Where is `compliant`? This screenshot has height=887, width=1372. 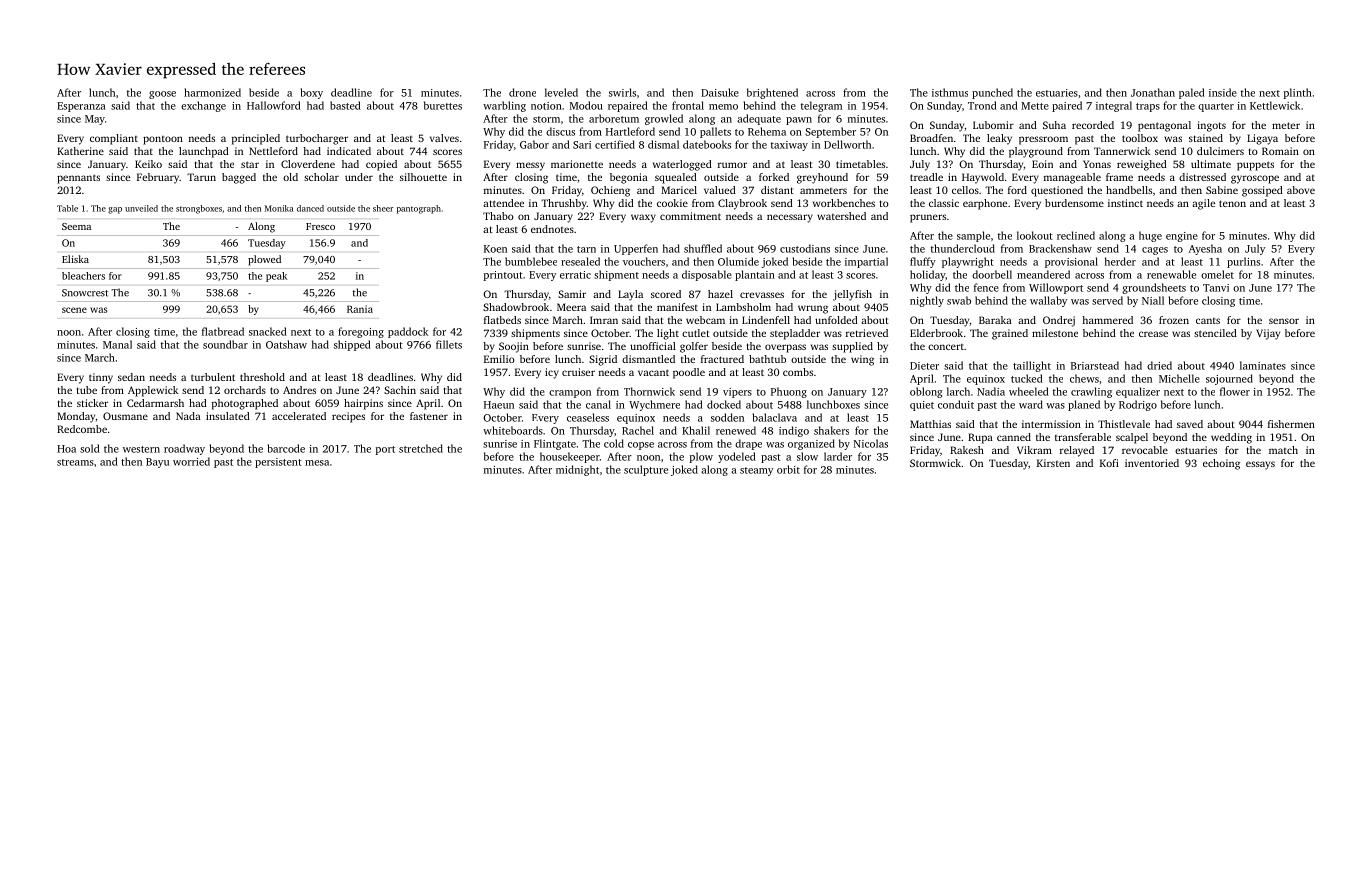
compliant is located at coordinates (114, 139).
